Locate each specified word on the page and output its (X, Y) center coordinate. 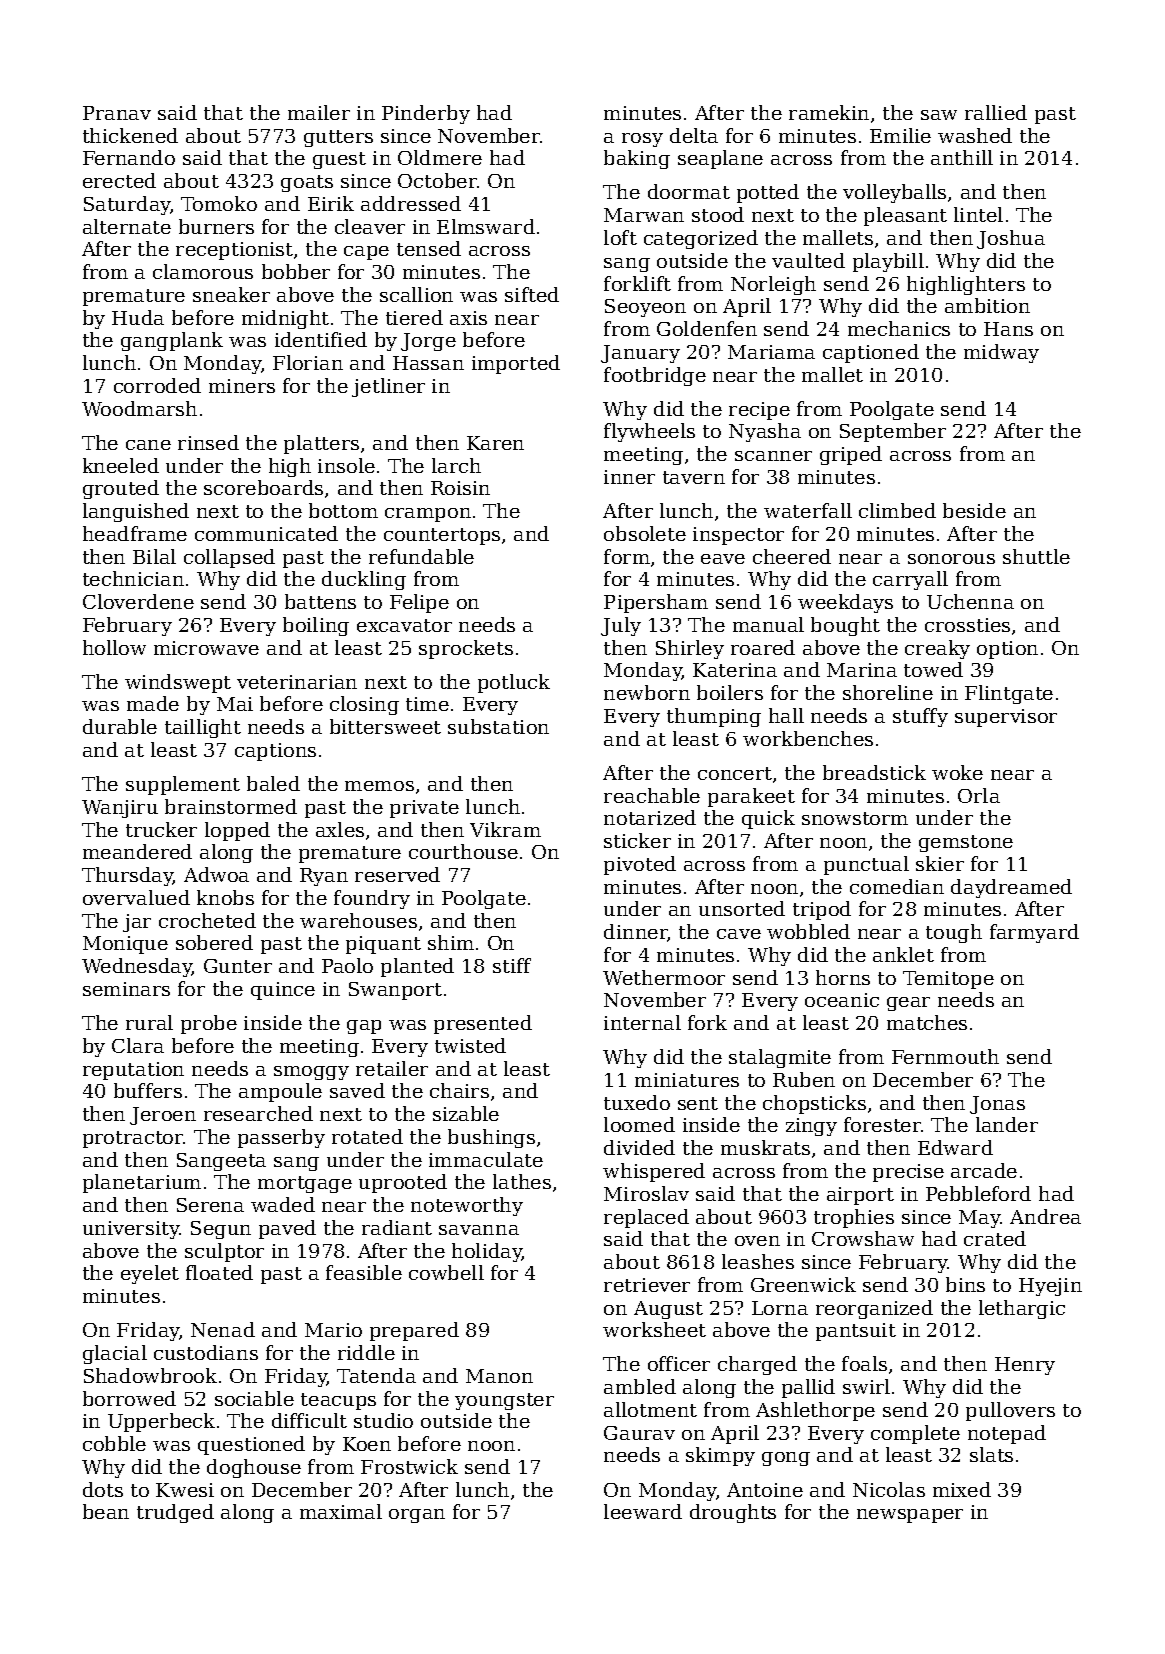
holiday (487, 1252)
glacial (115, 1354)
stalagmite (780, 1058)
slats (991, 1454)
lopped (237, 831)
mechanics (899, 328)
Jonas (997, 1105)
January (640, 354)
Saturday (127, 205)
